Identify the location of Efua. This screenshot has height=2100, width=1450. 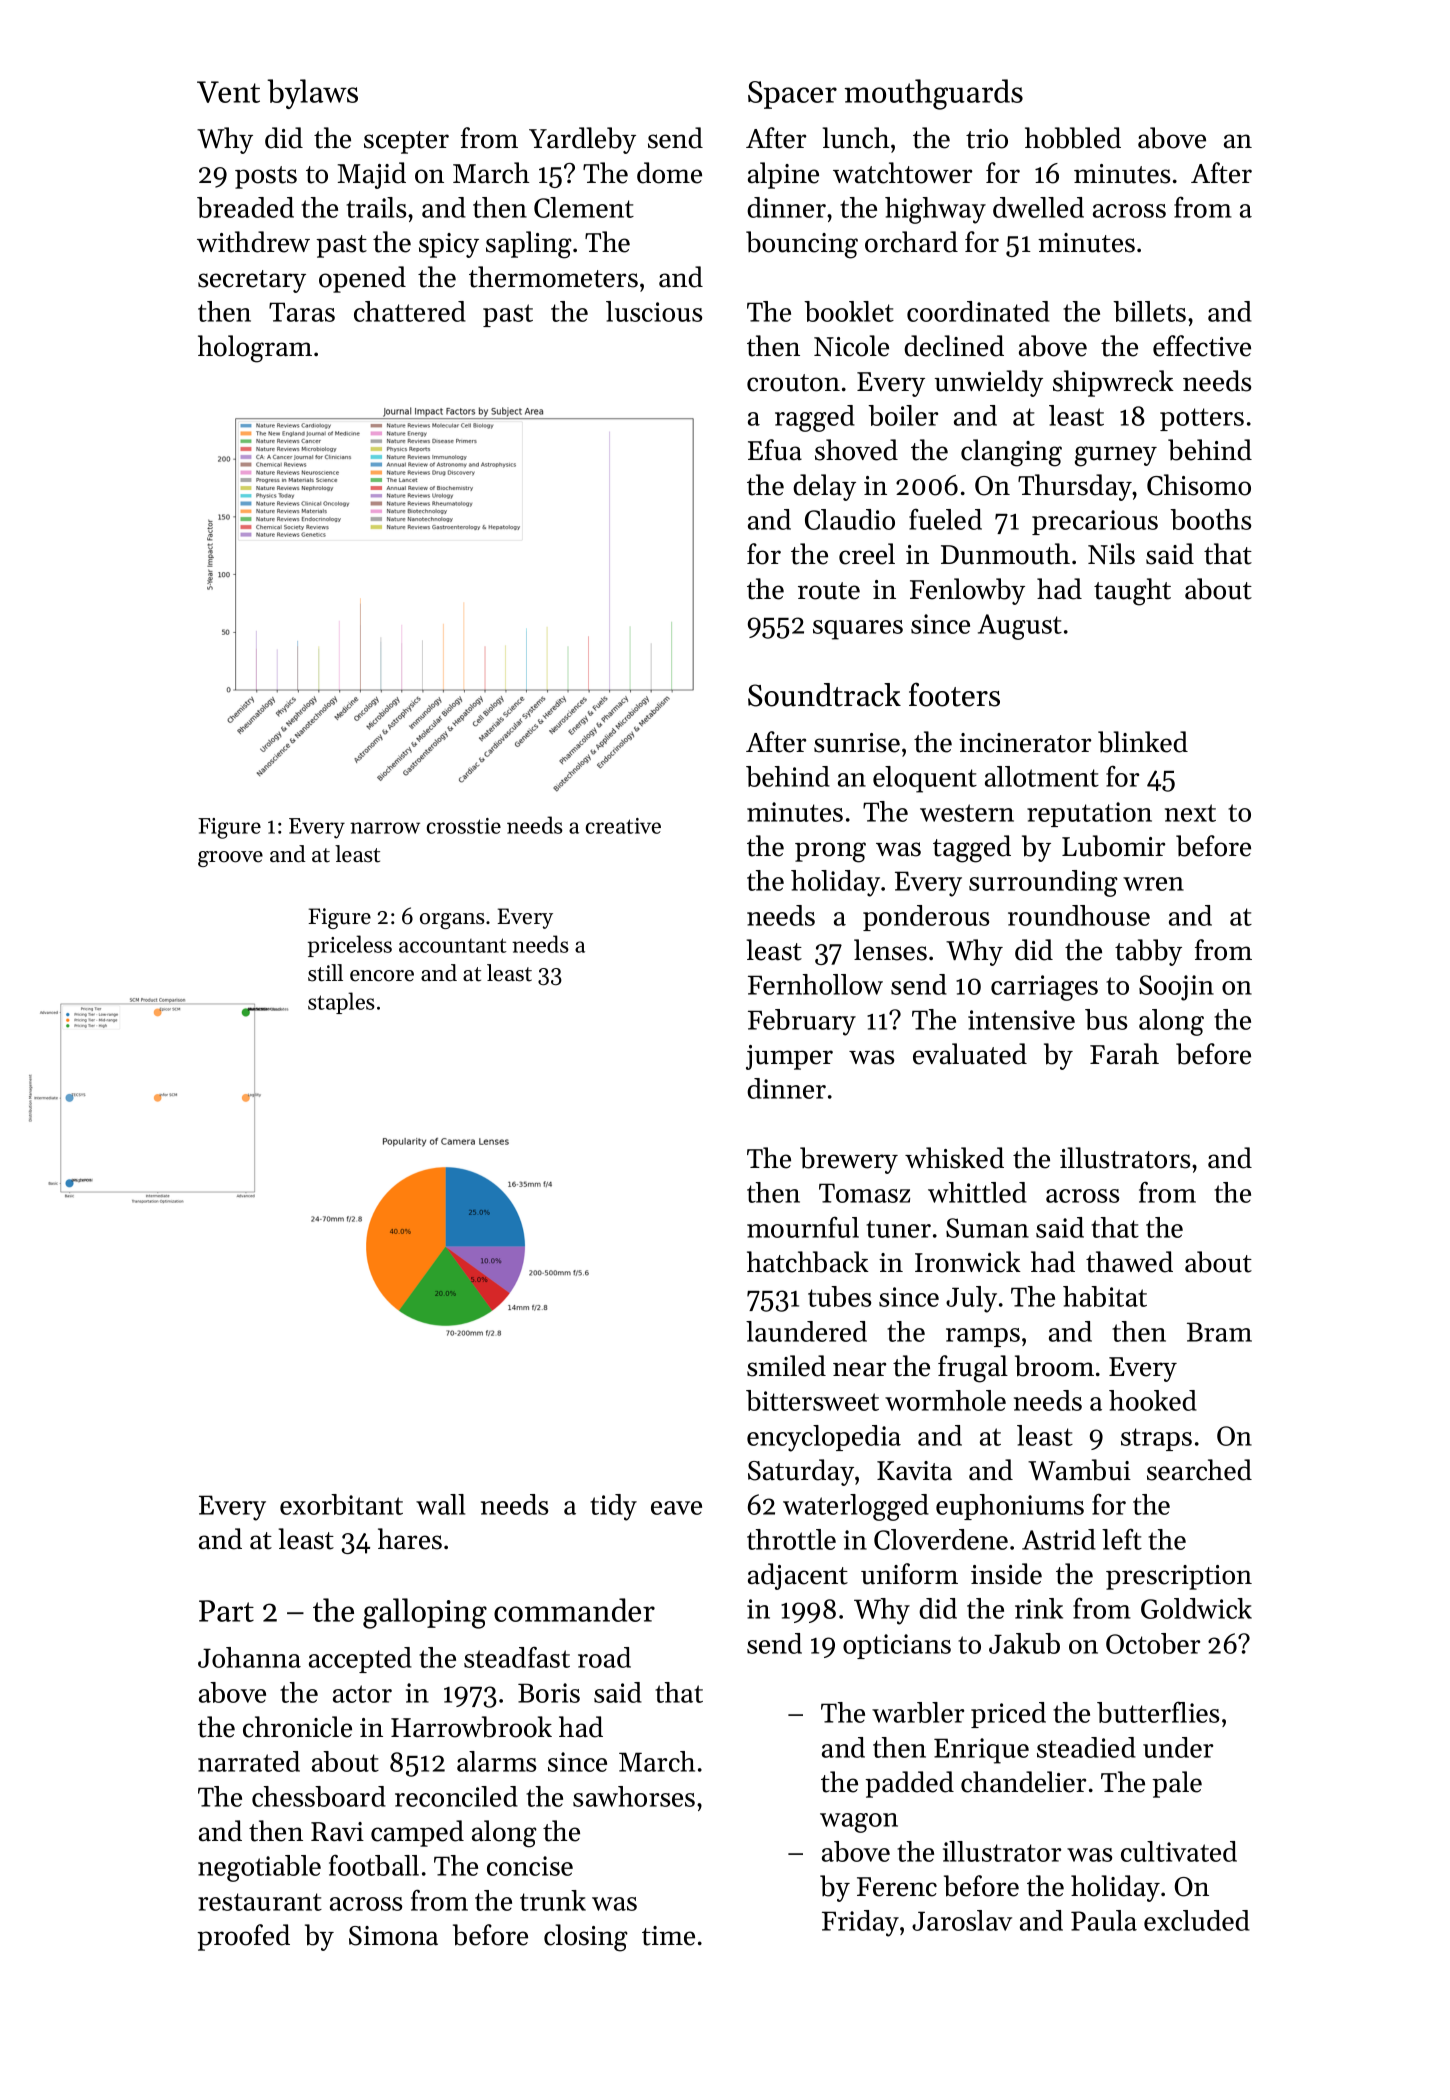
(775, 450).
